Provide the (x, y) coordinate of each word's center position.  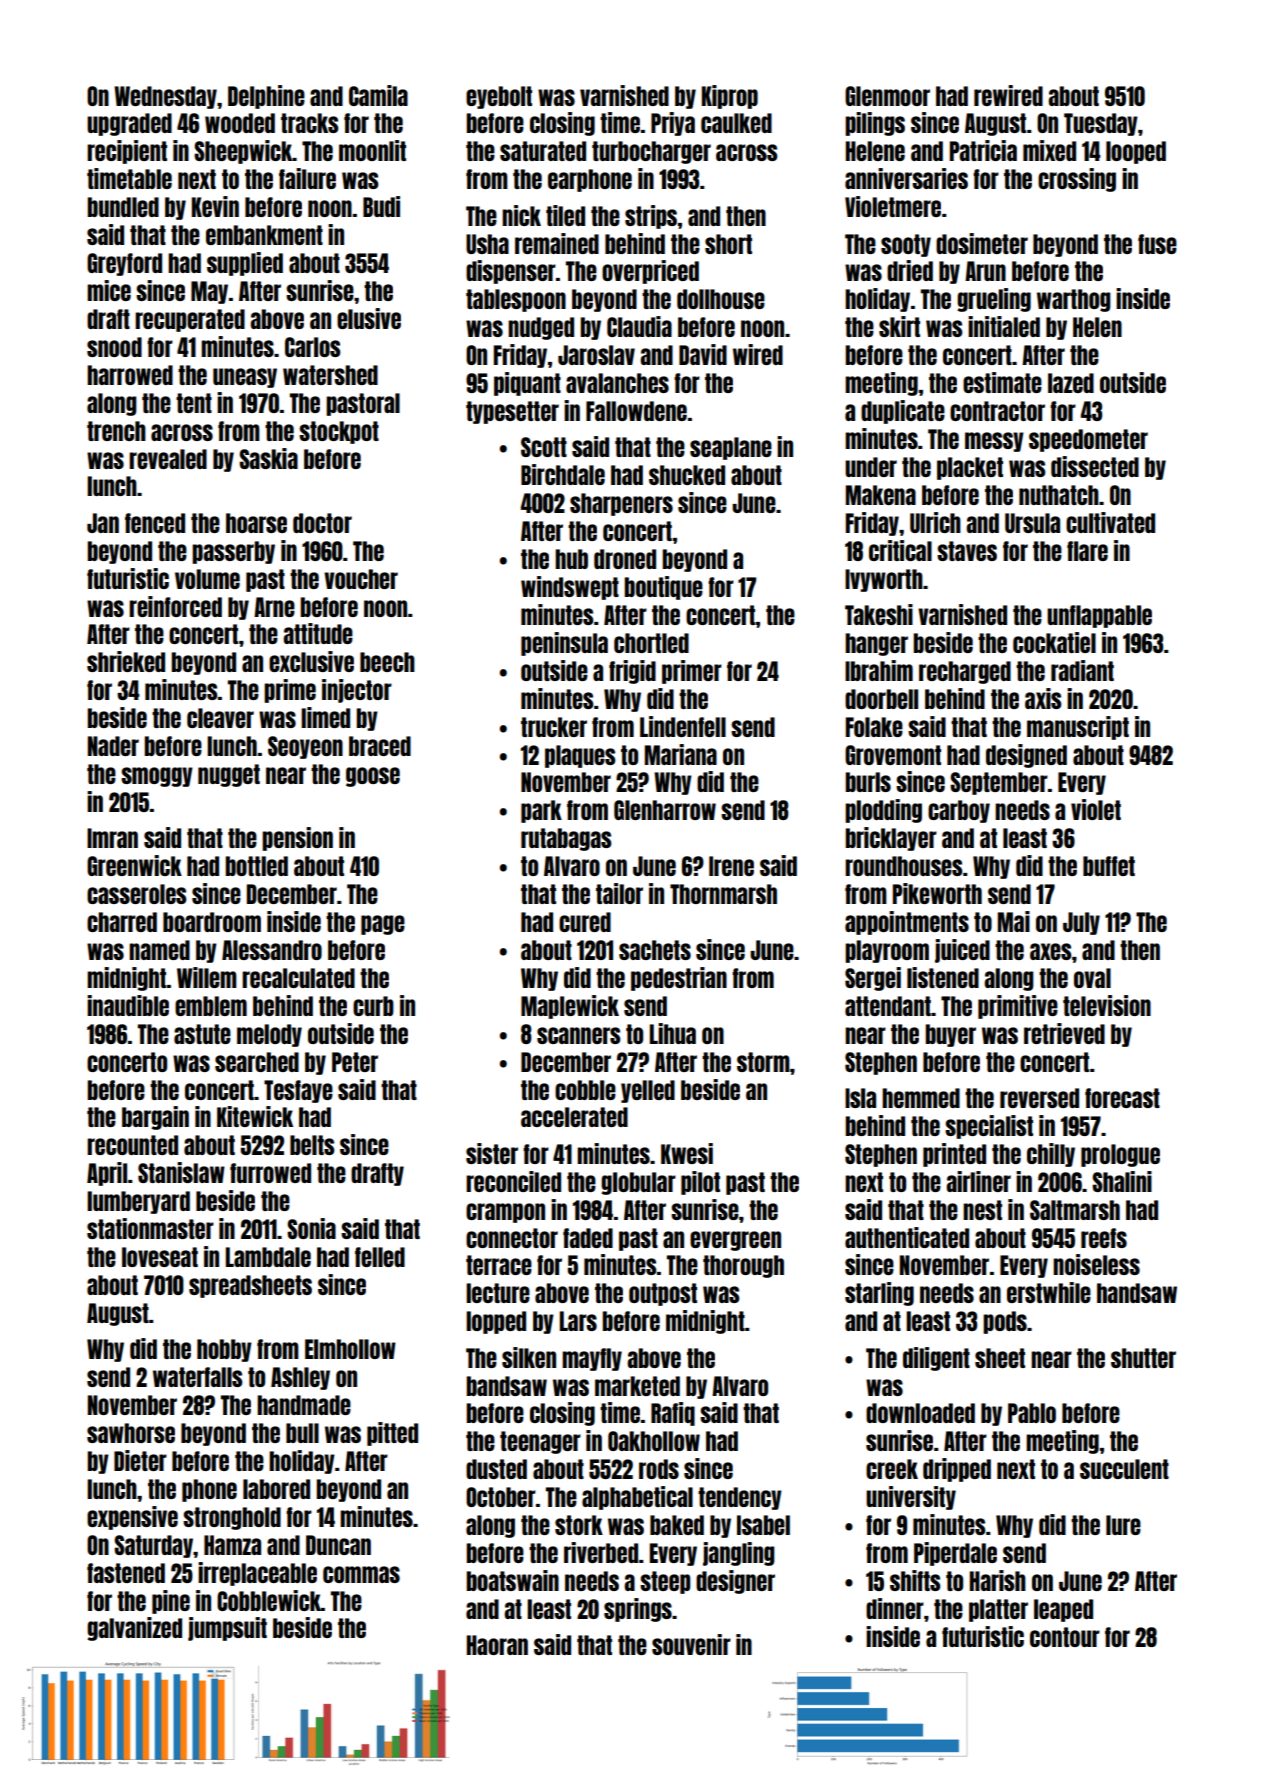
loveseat (160, 1257)
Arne (274, 607)
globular (638, 1183)
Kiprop (730, 97)
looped (1136, 152)
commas (361, 1574)
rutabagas (566, 839)
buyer (950, 1035)
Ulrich (935, 522)
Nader (113, 746)
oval (1092, 978)
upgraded (129, 124)
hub (571, 559)
